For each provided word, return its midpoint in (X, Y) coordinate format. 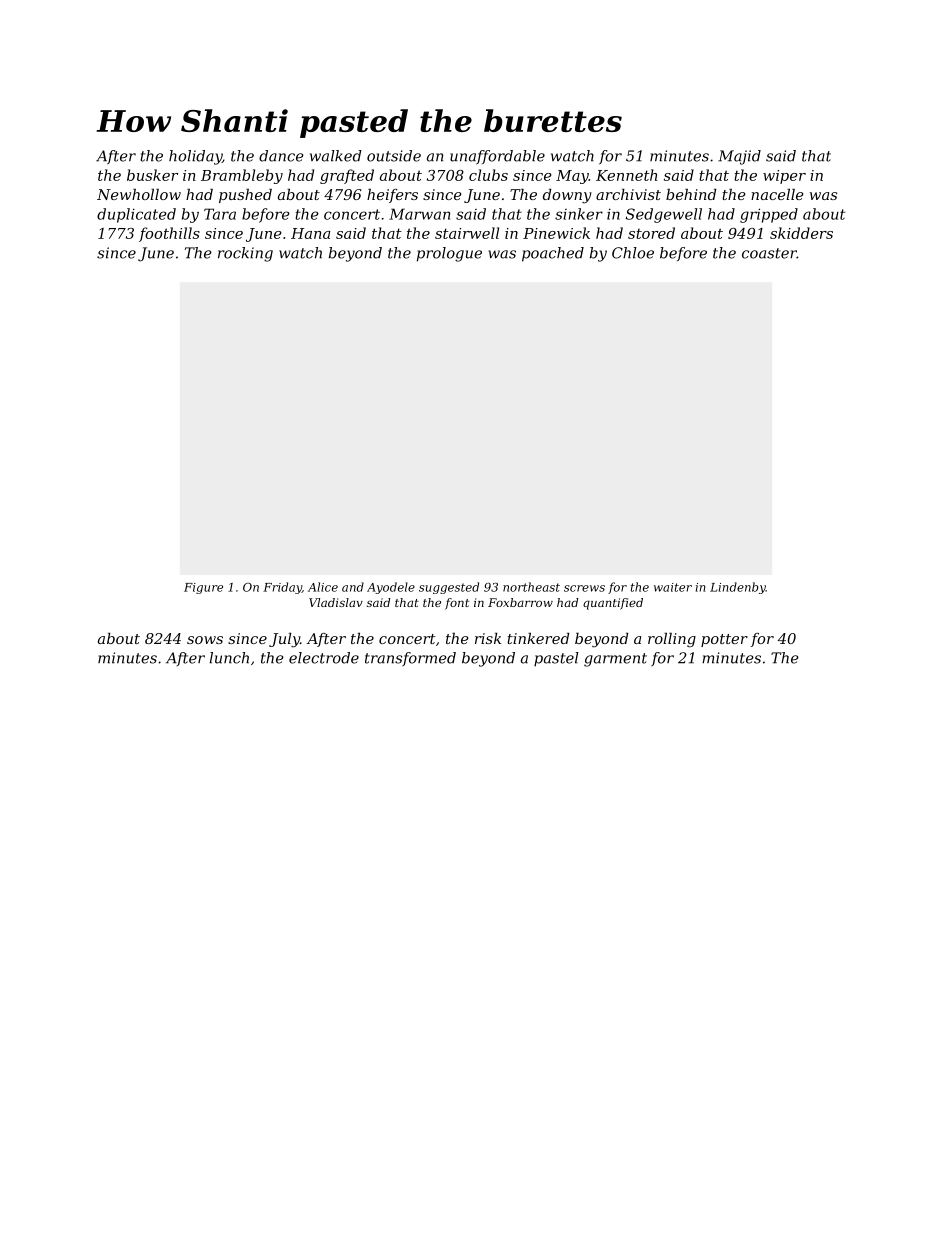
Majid (739, 157)
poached (553, 254)
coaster (769, 253)
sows (205, 640)
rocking (245, 254)
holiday (195, 157)
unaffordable (497, 157)
